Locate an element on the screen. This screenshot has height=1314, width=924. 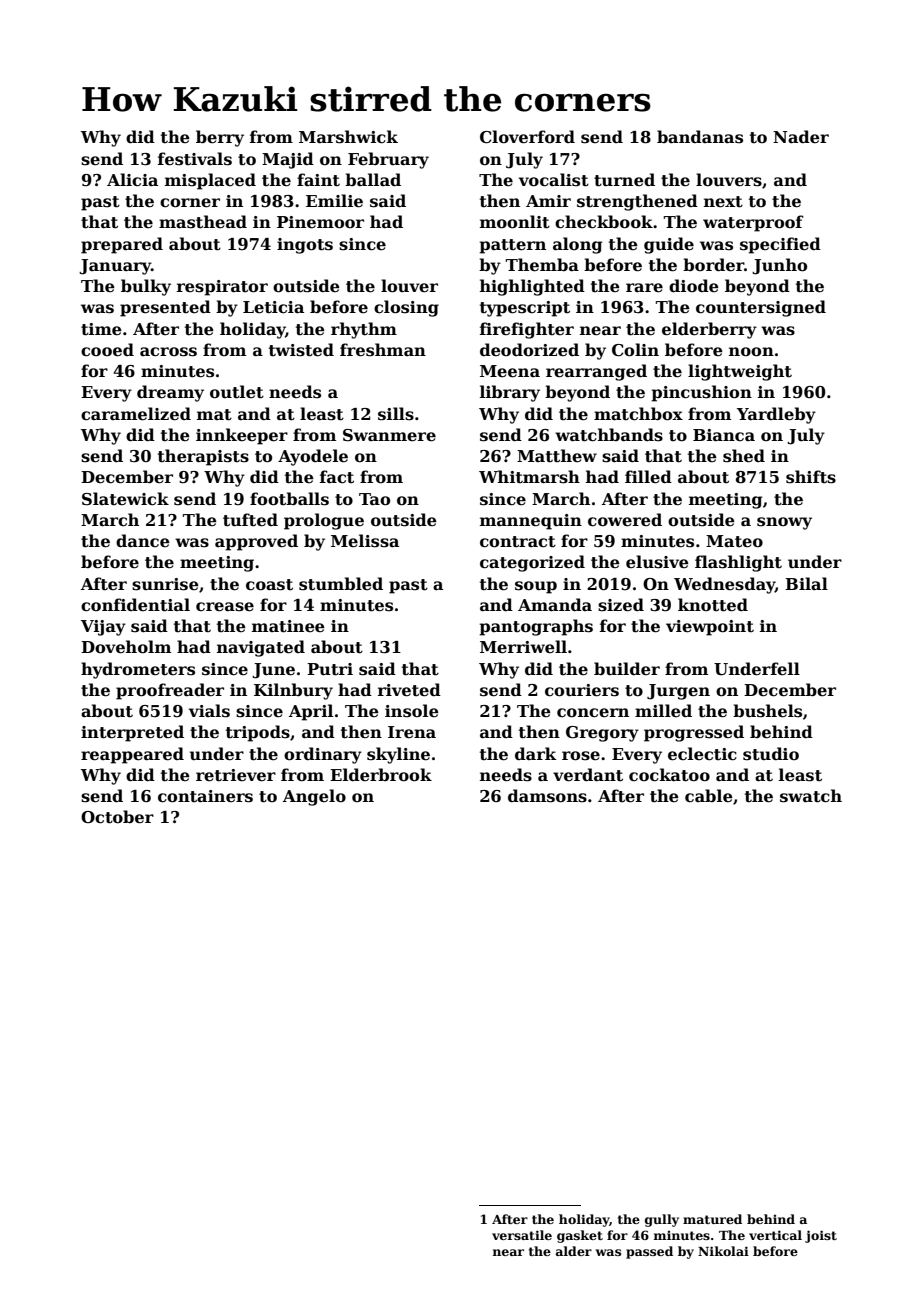
turned is located at coordinates (624, 180).
